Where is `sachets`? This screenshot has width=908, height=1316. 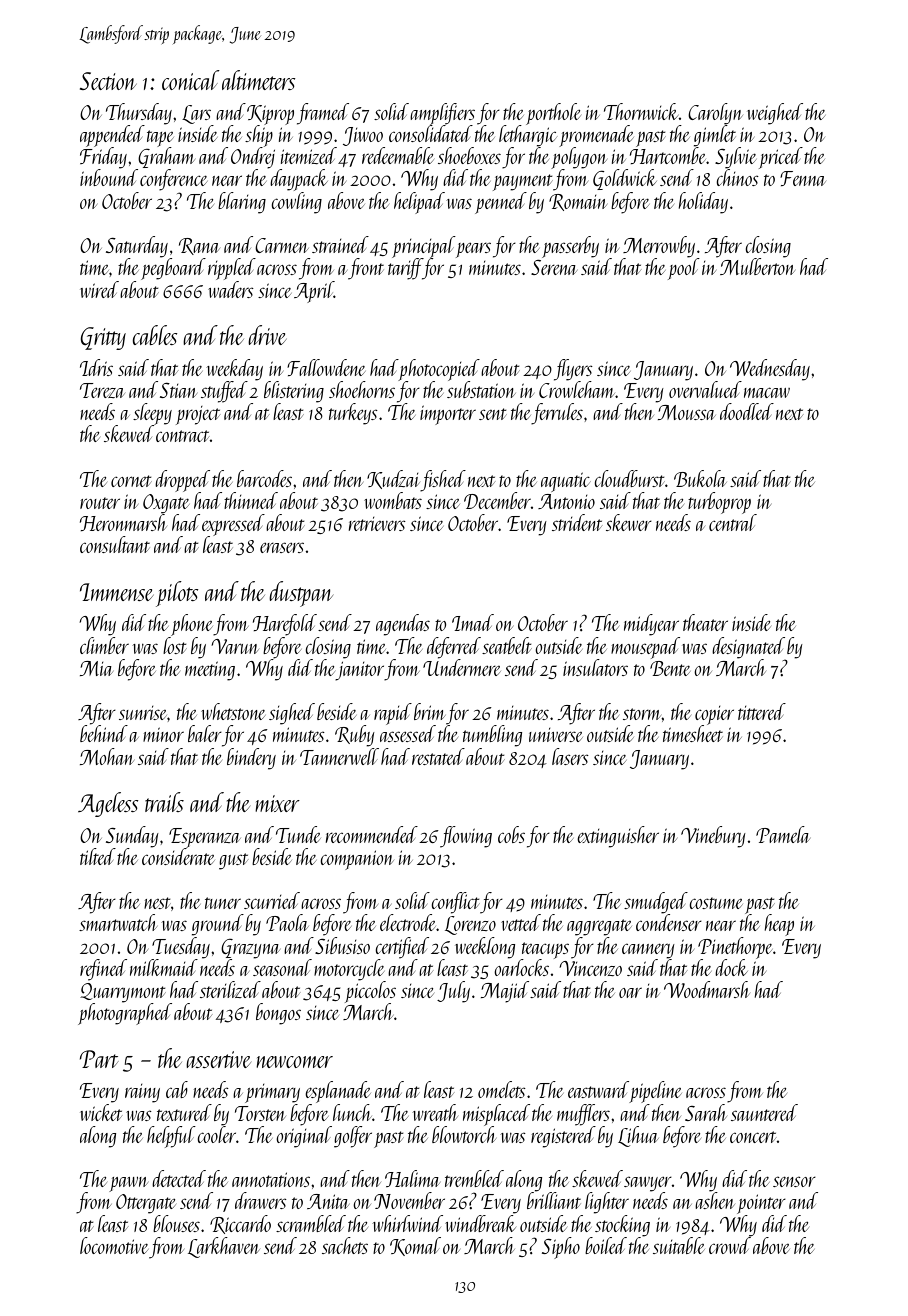
sachets is located at coordinates (345, 1245).
